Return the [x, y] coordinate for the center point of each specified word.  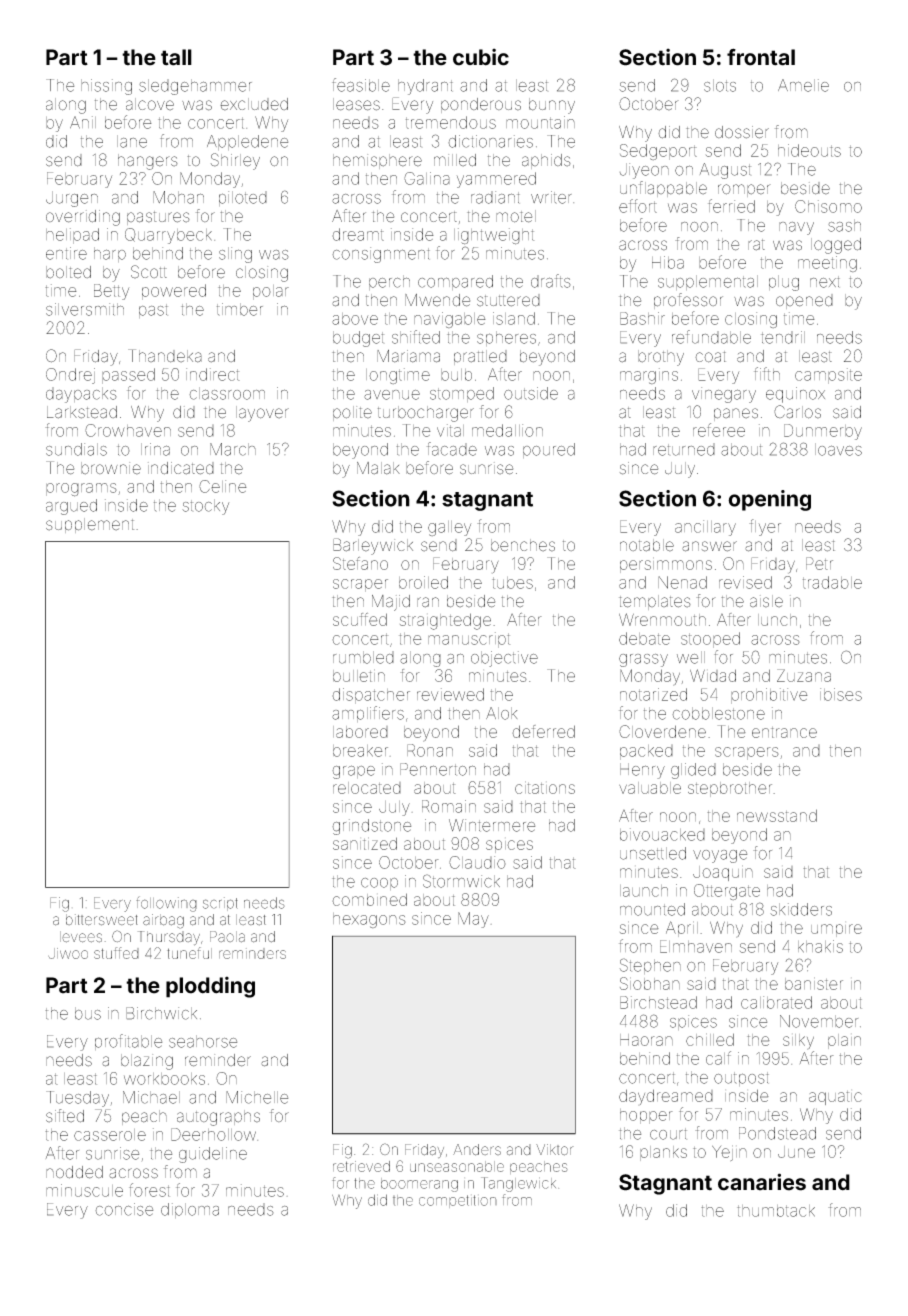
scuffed [360, 619]
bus [88, 1013]
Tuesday [77, 1099]
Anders [477, 1150]
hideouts [809, 150]
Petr [819, 563]
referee [719, 430]
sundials [76, 449]
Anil [83, 122]
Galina [427, 178]
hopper [646, 1116]
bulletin [359, 675]
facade [452, 449]
